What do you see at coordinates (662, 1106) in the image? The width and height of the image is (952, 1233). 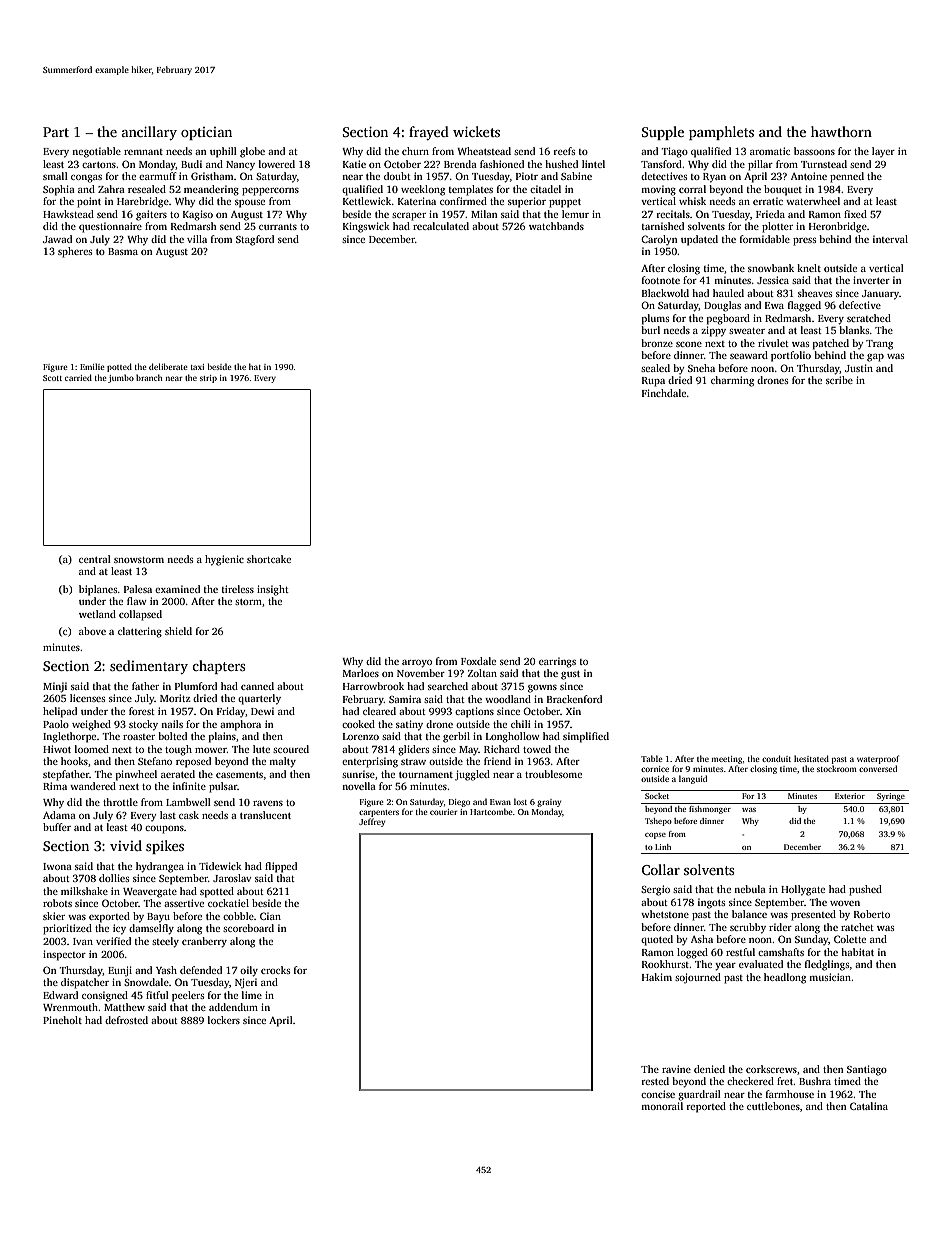 I see `monorail` at bounding box center [662, 1106].
